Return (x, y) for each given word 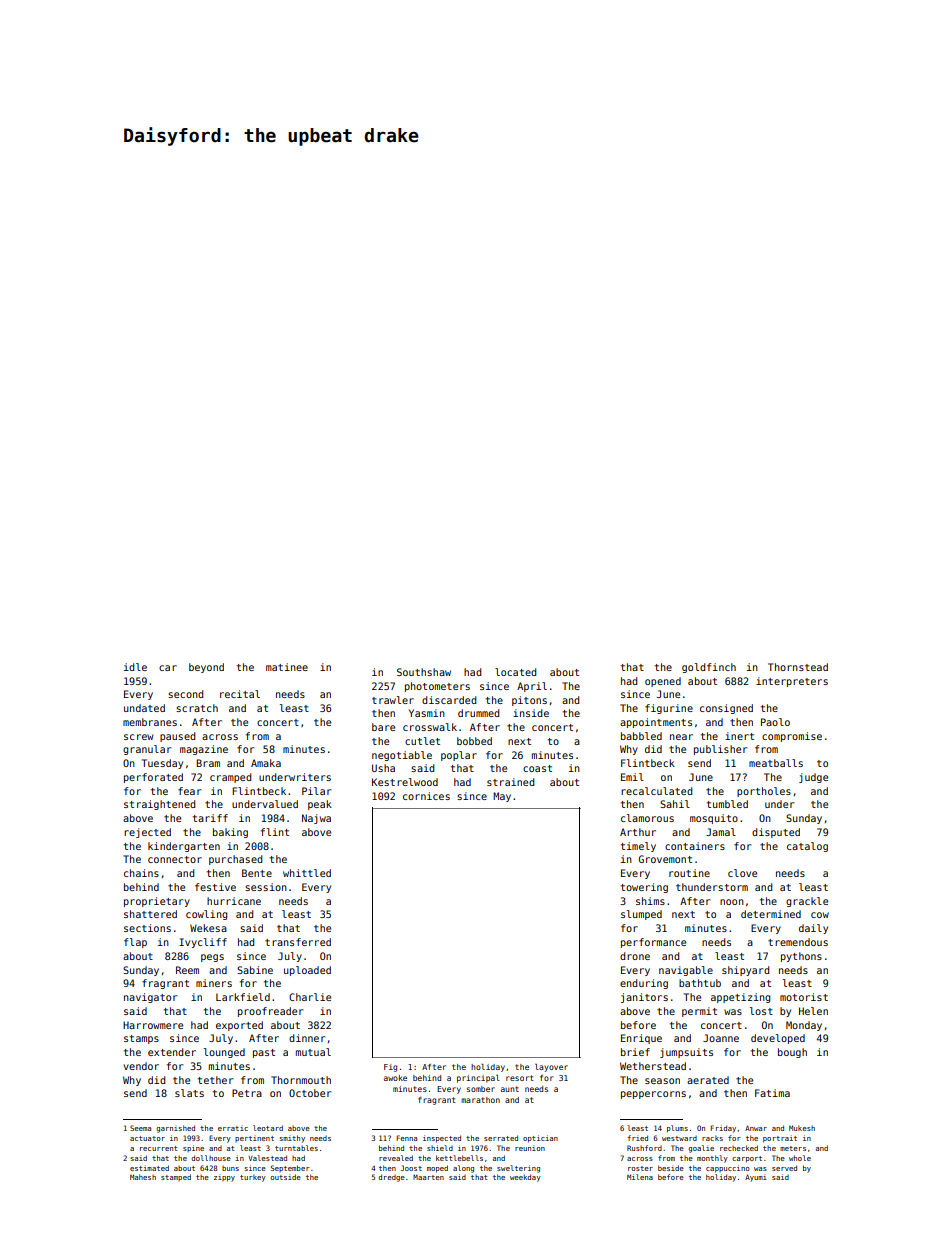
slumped (641, 915)
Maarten (428, 1177)
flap (135, 943)
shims (650, 901)
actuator (147, 1138)
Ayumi (756, 1178)
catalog (807, 847)
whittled (307, 873)
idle (135, 667)
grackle (807, 902)
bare (383, 727)
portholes (764, 792)
